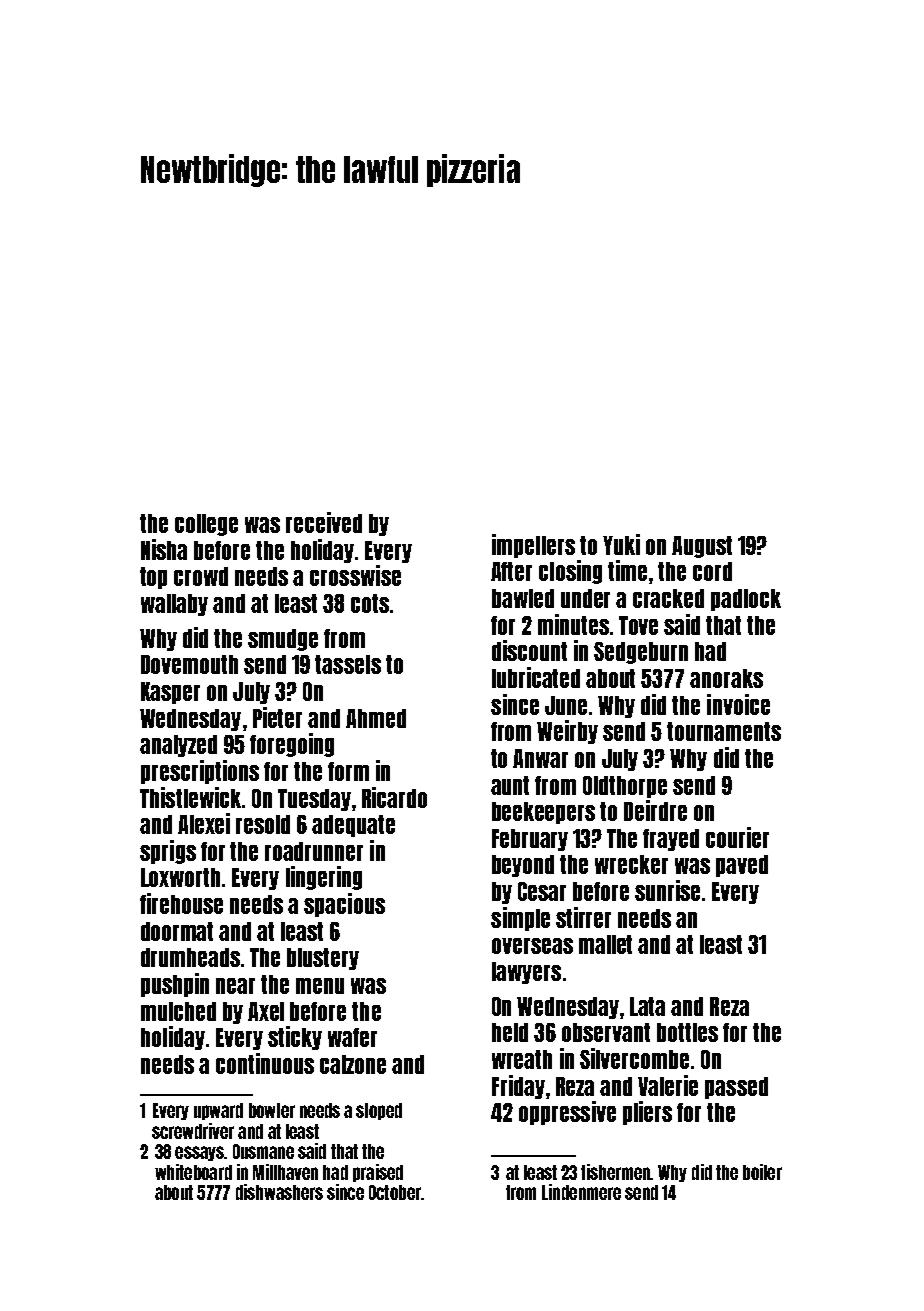  I want to click on time, so click(627, 570).
